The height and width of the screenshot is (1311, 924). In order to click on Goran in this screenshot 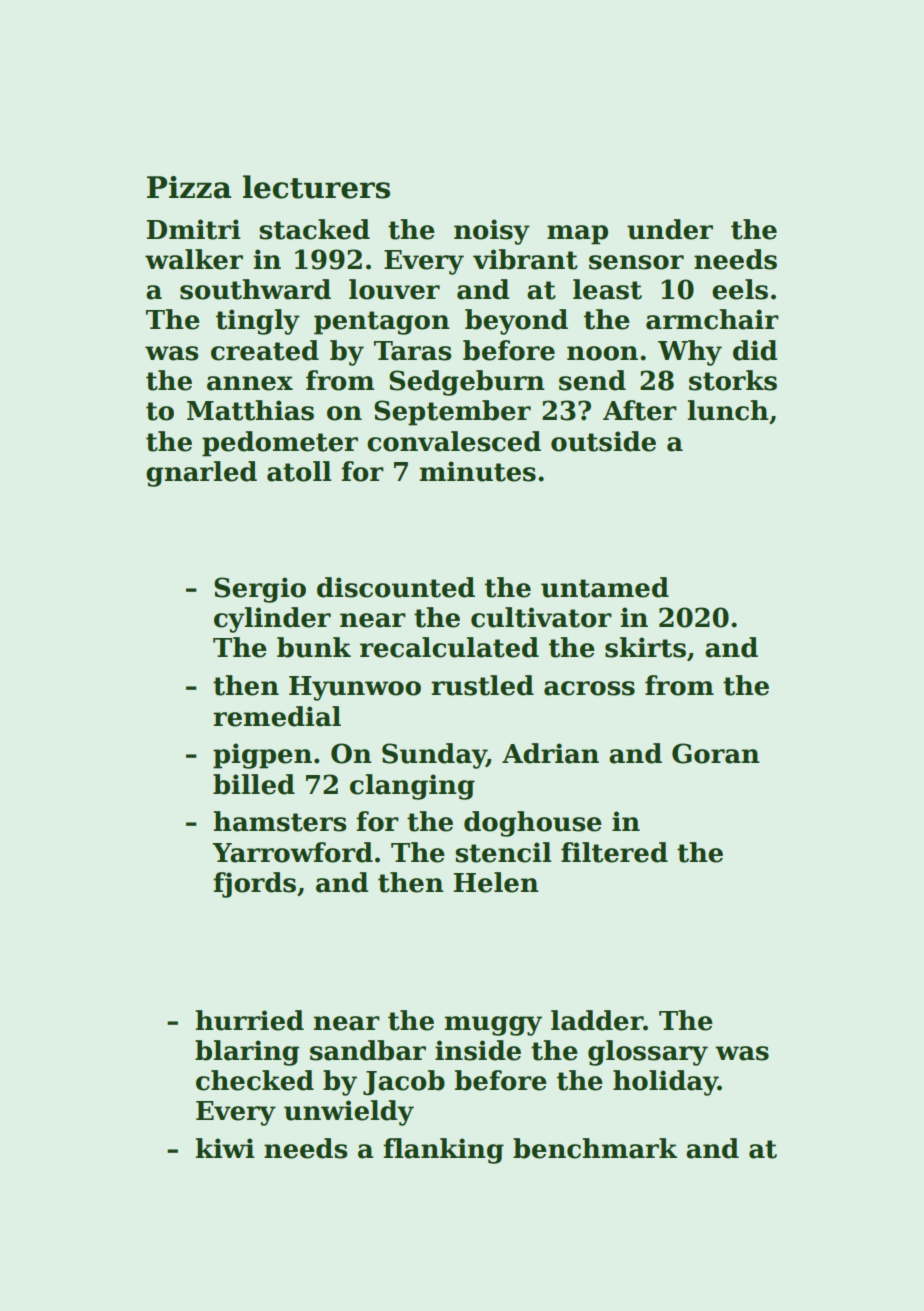, I will do `click(716, 753)`.
